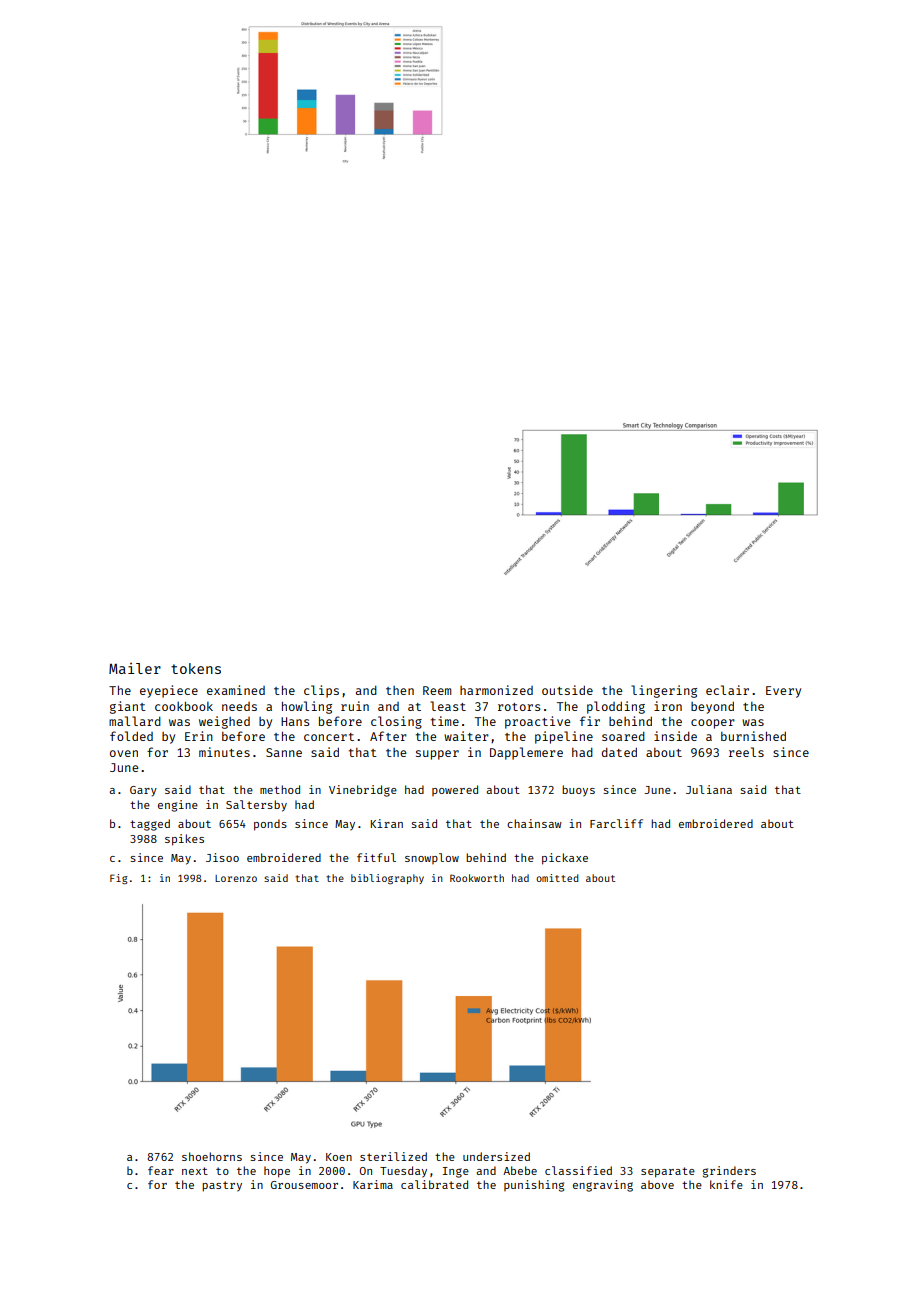 This document has height=1308, width=924. I want to click on Dapplemere, so click(526, 753).
